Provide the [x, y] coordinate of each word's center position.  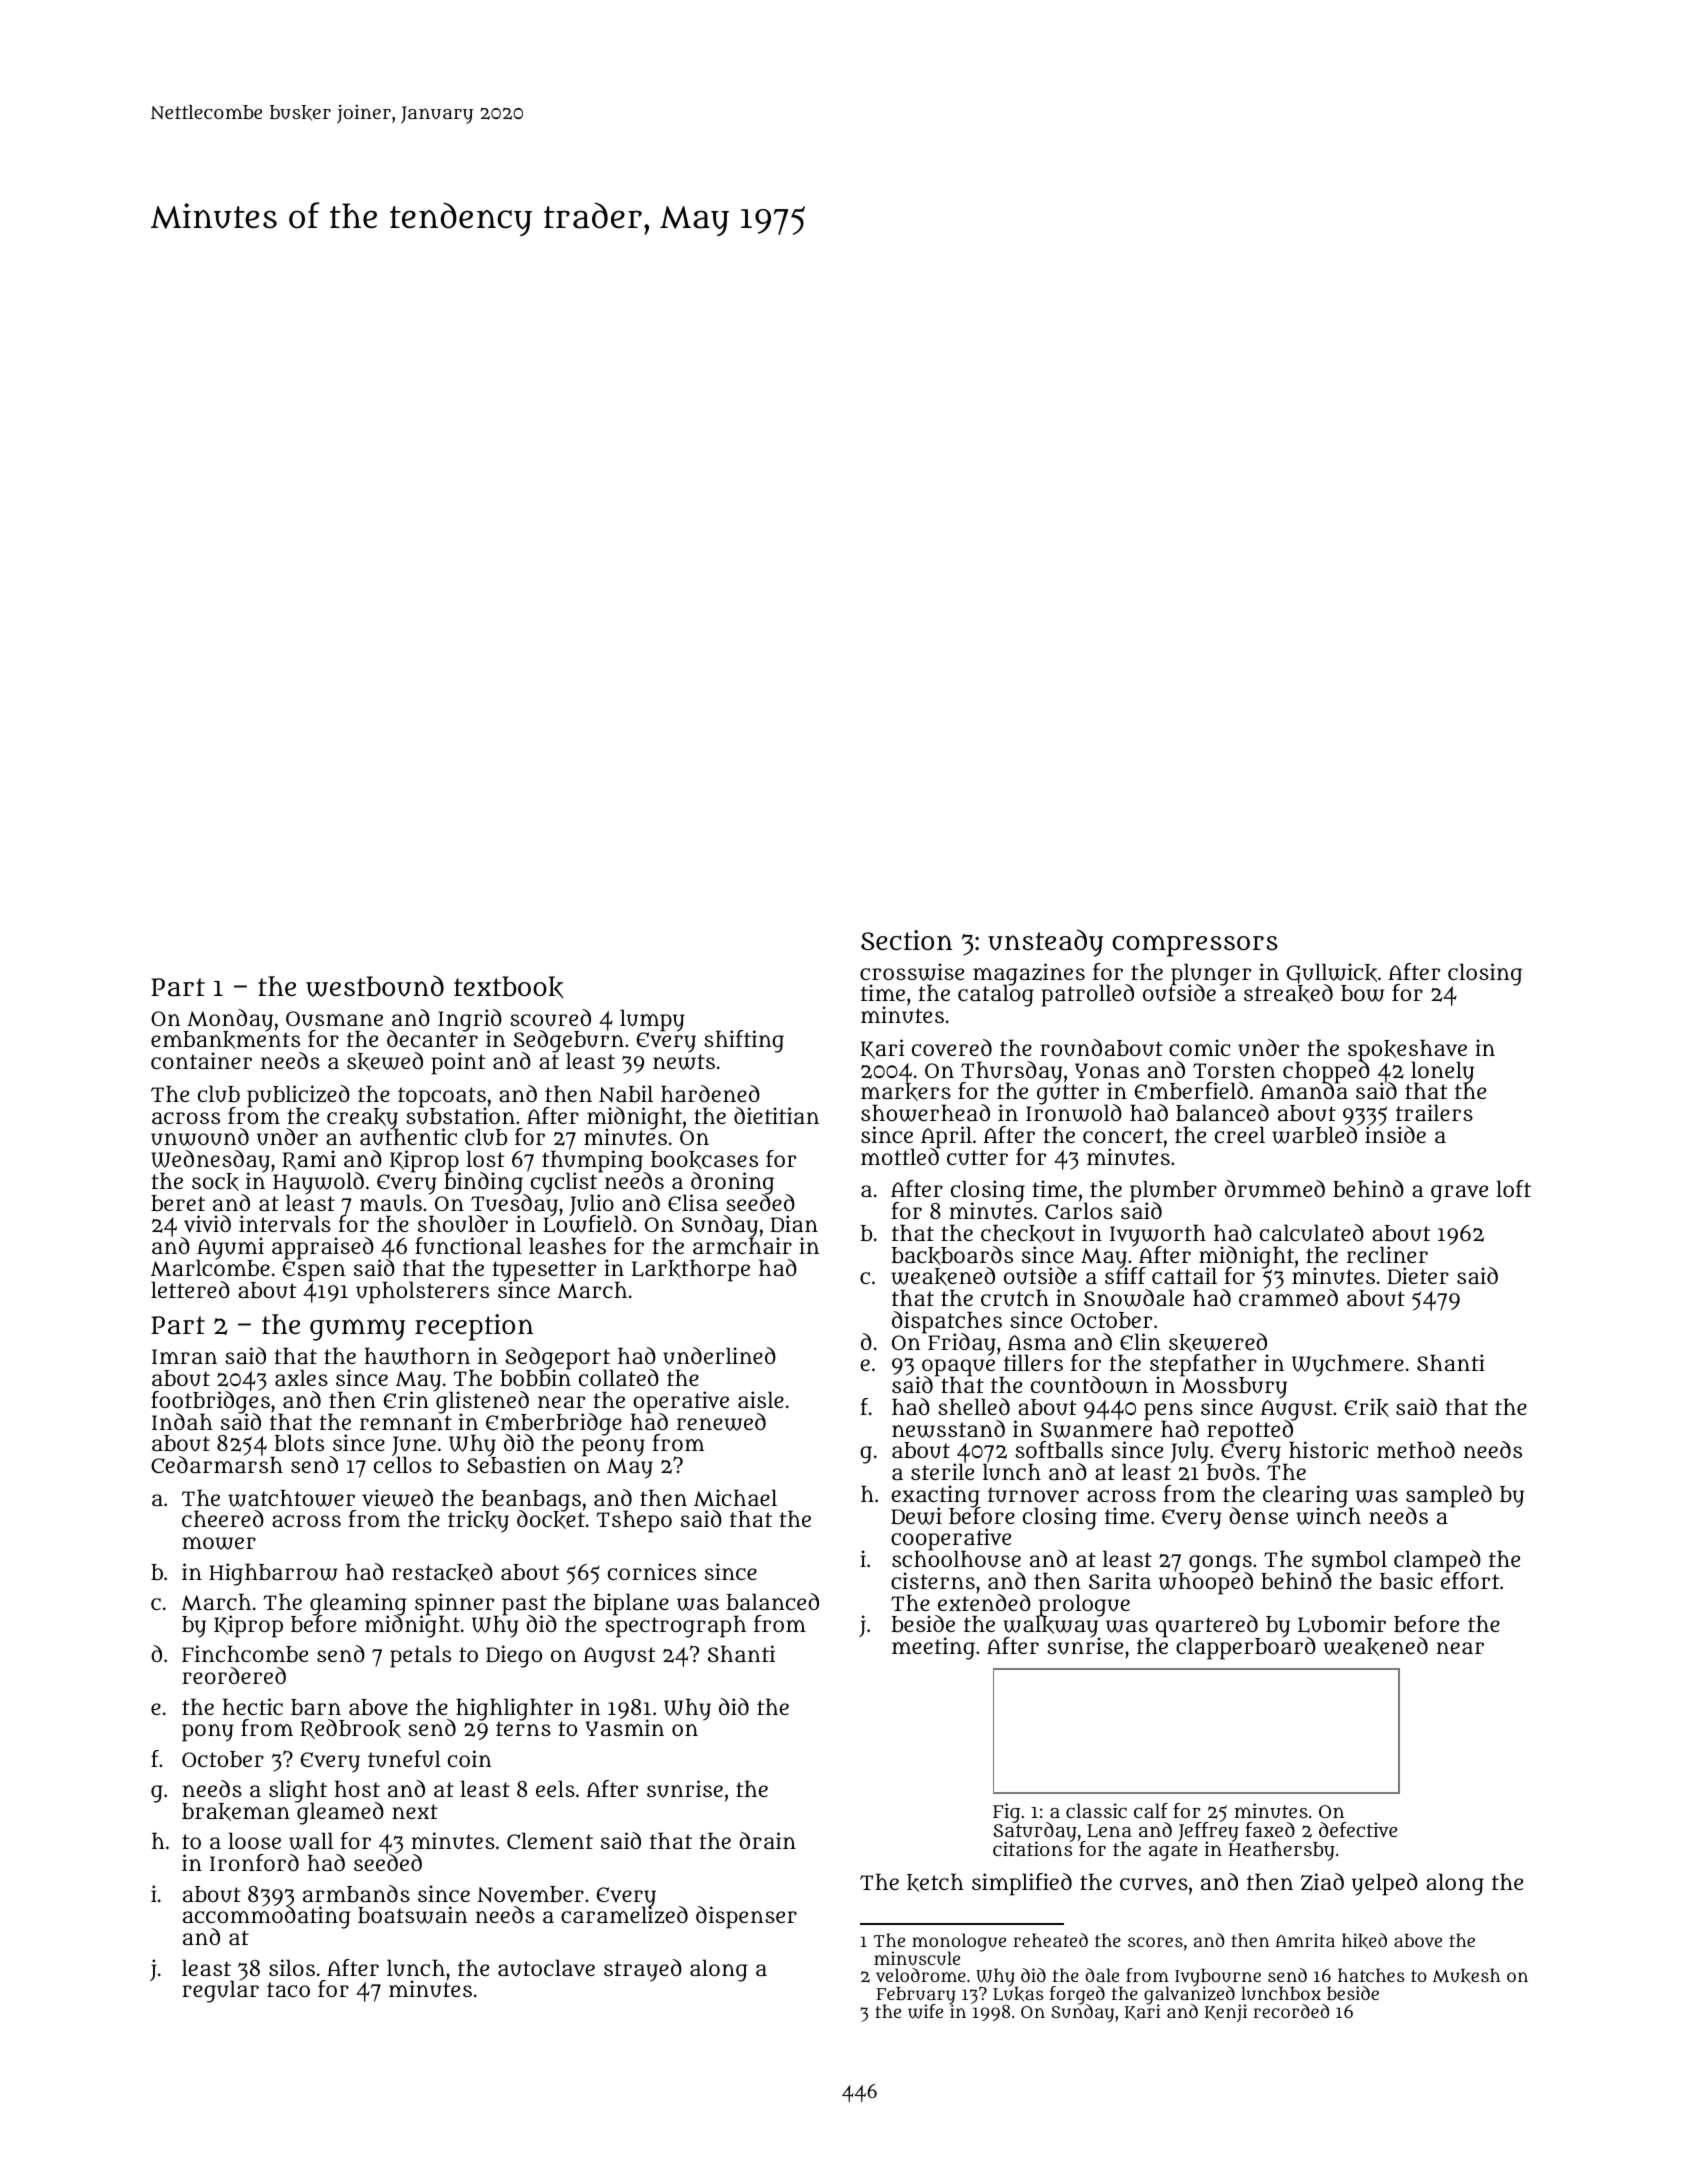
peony [613, 1448]
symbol [1349, 1561]
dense [1258, 1515]
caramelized [624, 1915]
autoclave [546, 1968]
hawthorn [417, 1356]
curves [1154, 1884]
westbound [375, 986]
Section [906, 940]
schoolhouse [956, 1559]
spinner [456, 1604]
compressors [1195, 946]
